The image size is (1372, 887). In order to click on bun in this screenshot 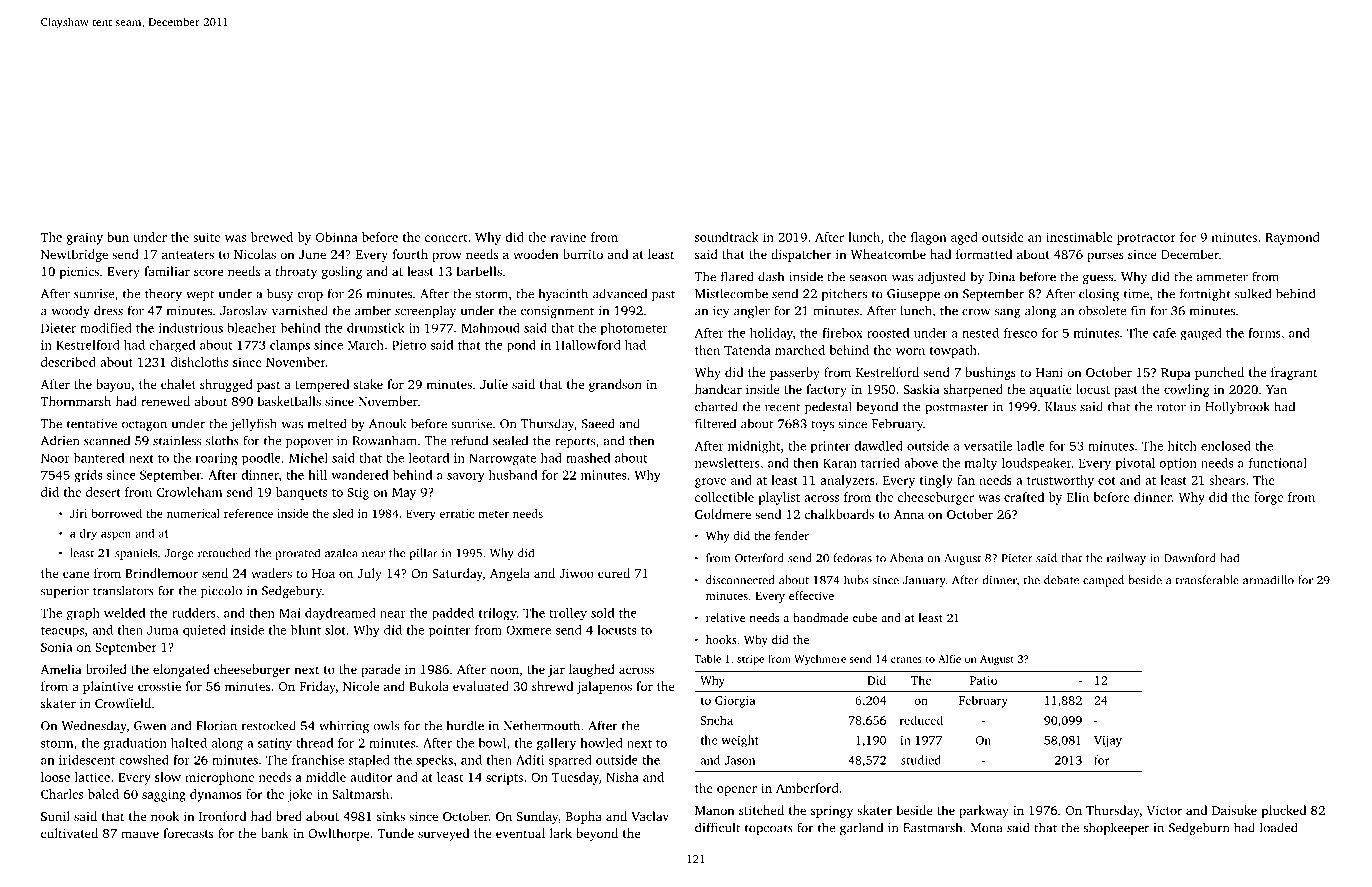, I will do `click(118, 237)`.
